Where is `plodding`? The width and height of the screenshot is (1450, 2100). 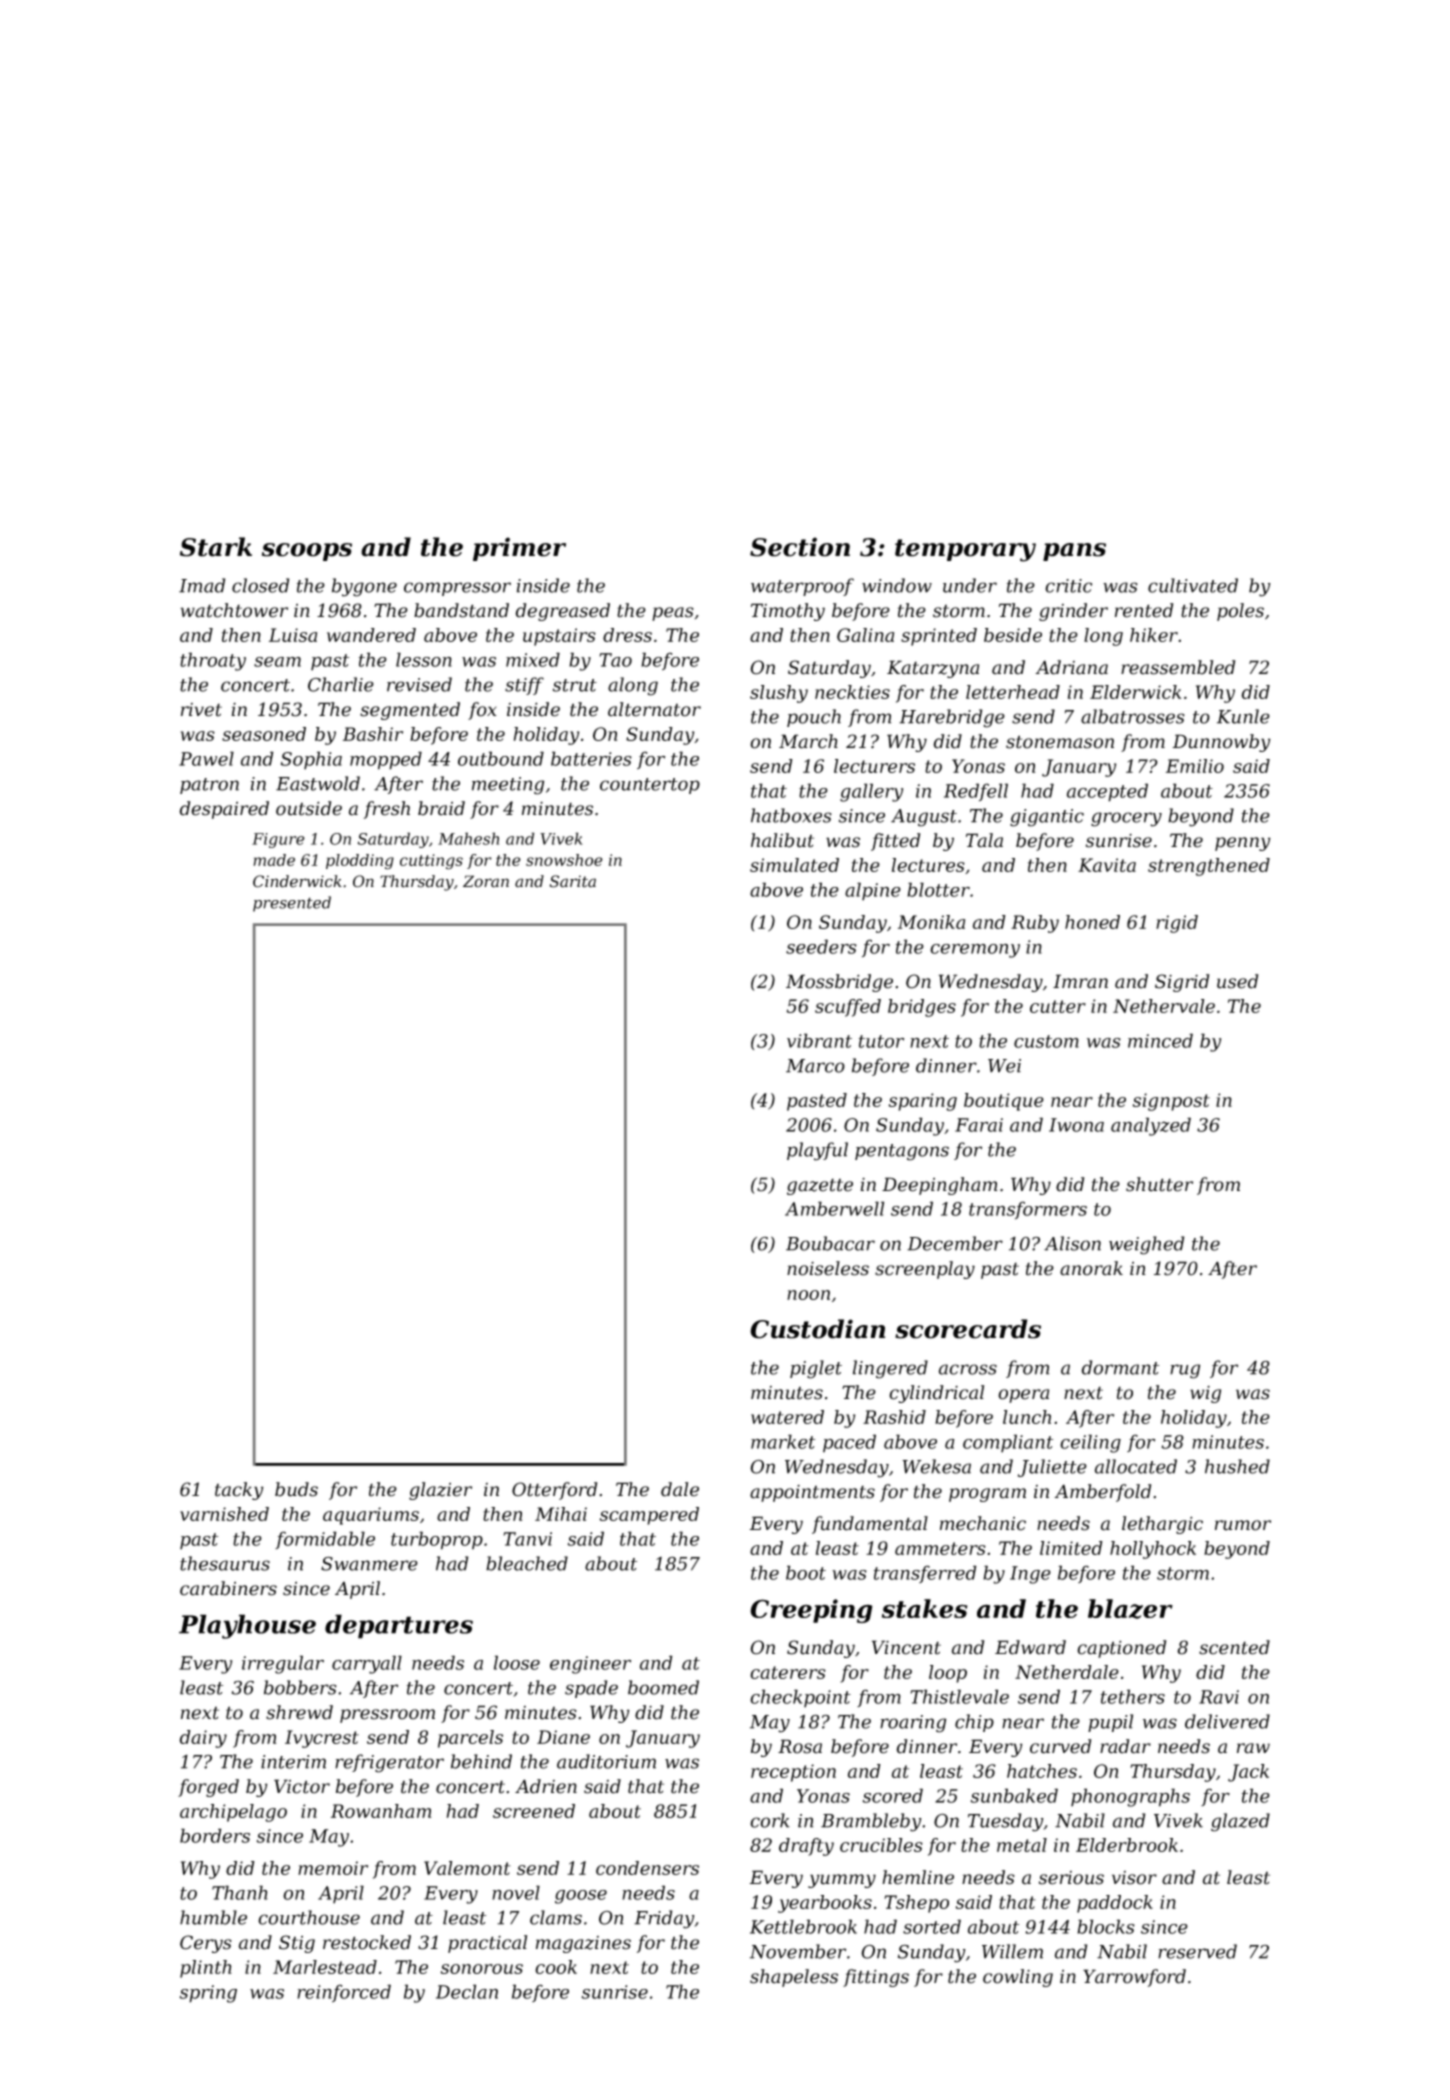
plodding is located at coordinates (360, 862).
